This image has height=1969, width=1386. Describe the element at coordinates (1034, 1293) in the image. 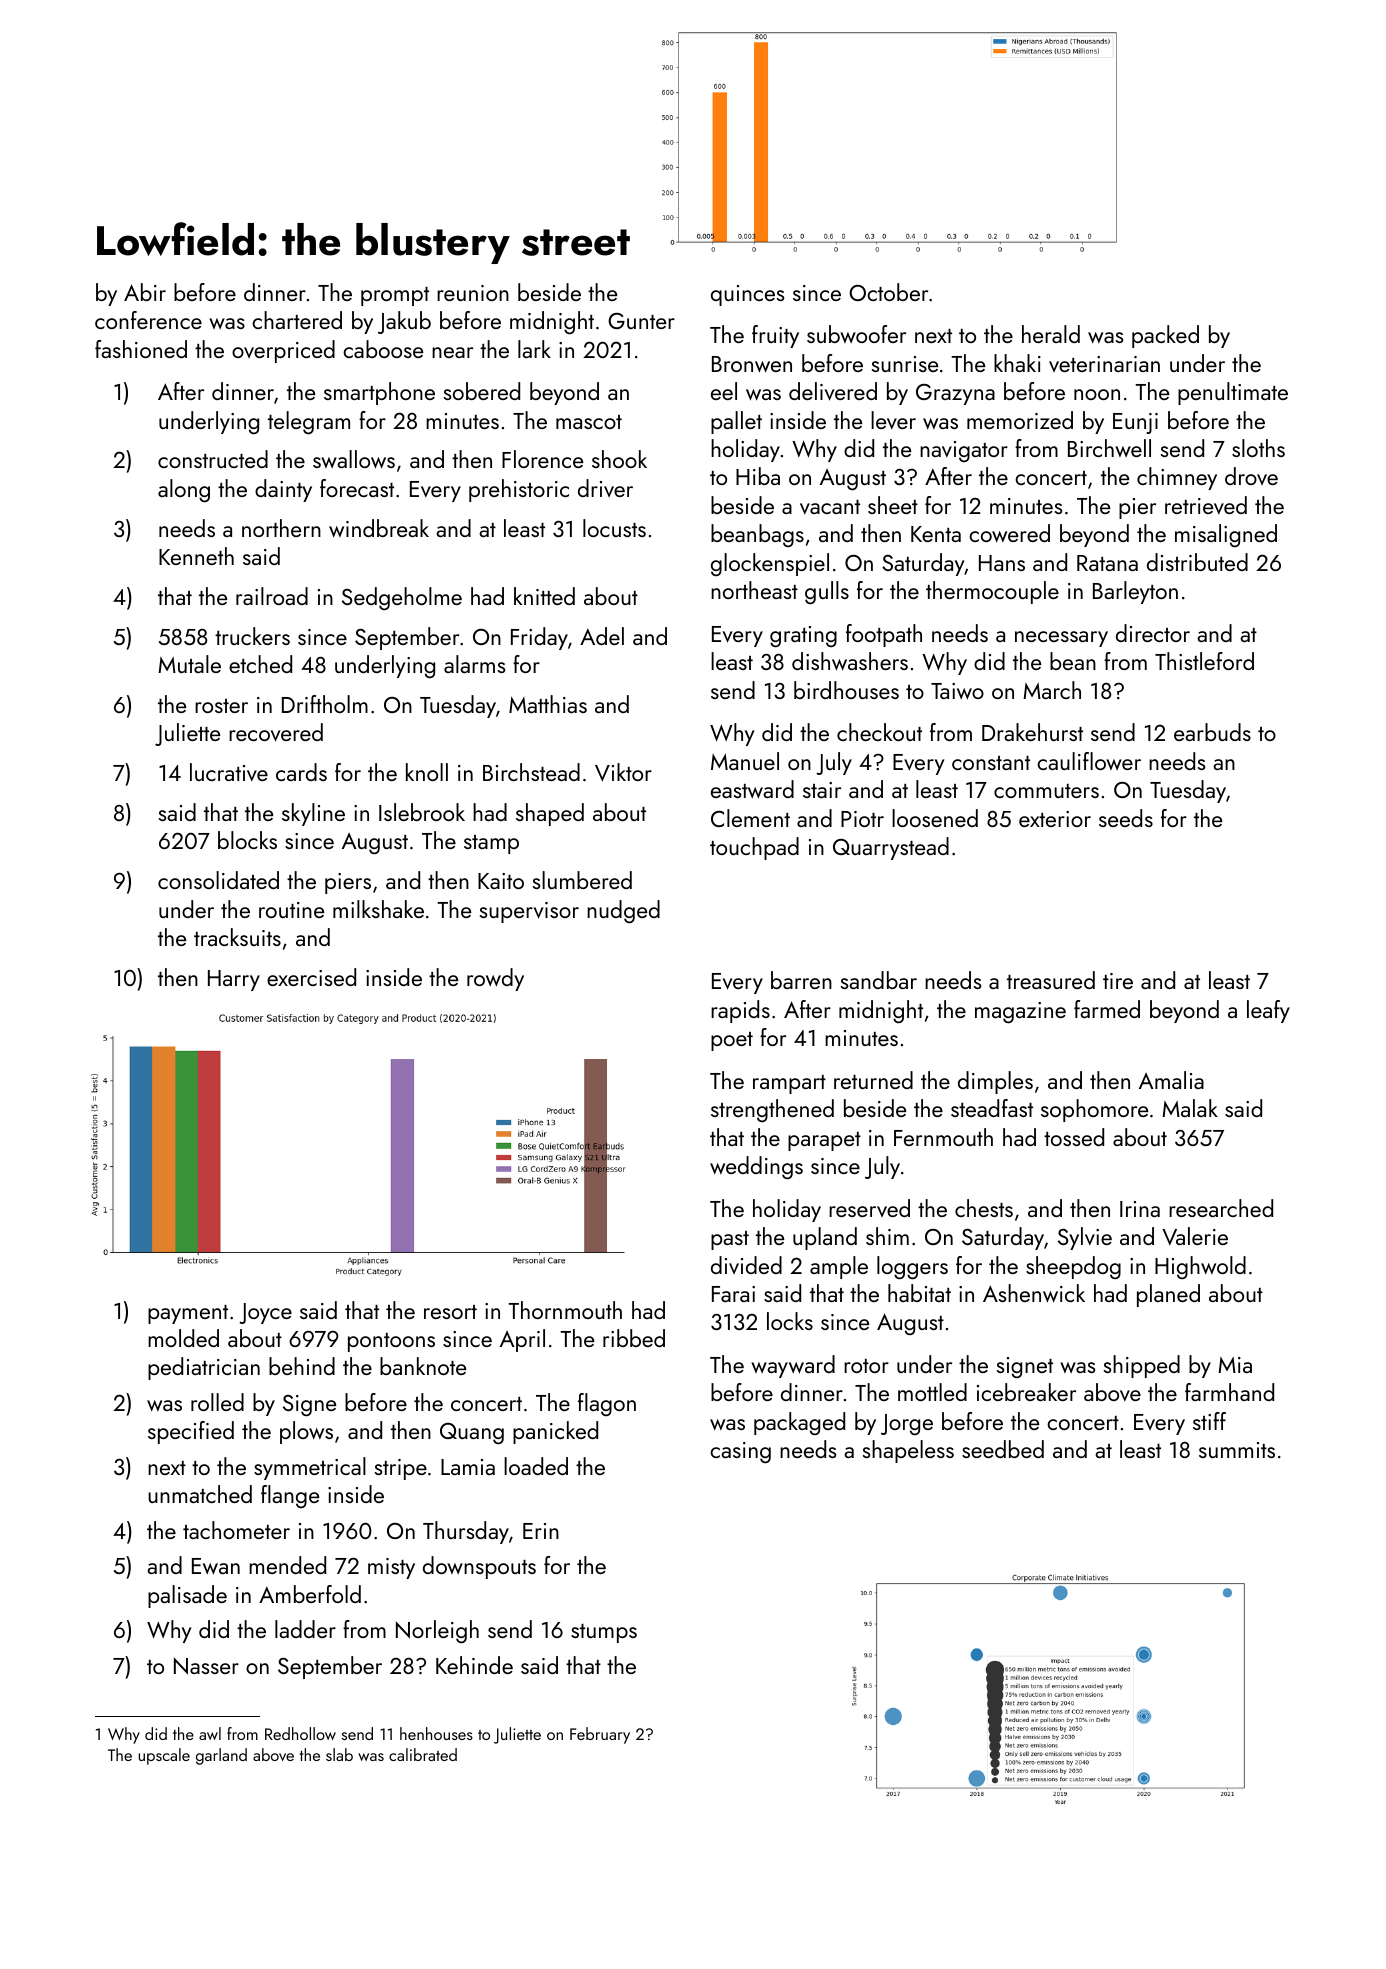

I see `Ashenwick` at that location.
